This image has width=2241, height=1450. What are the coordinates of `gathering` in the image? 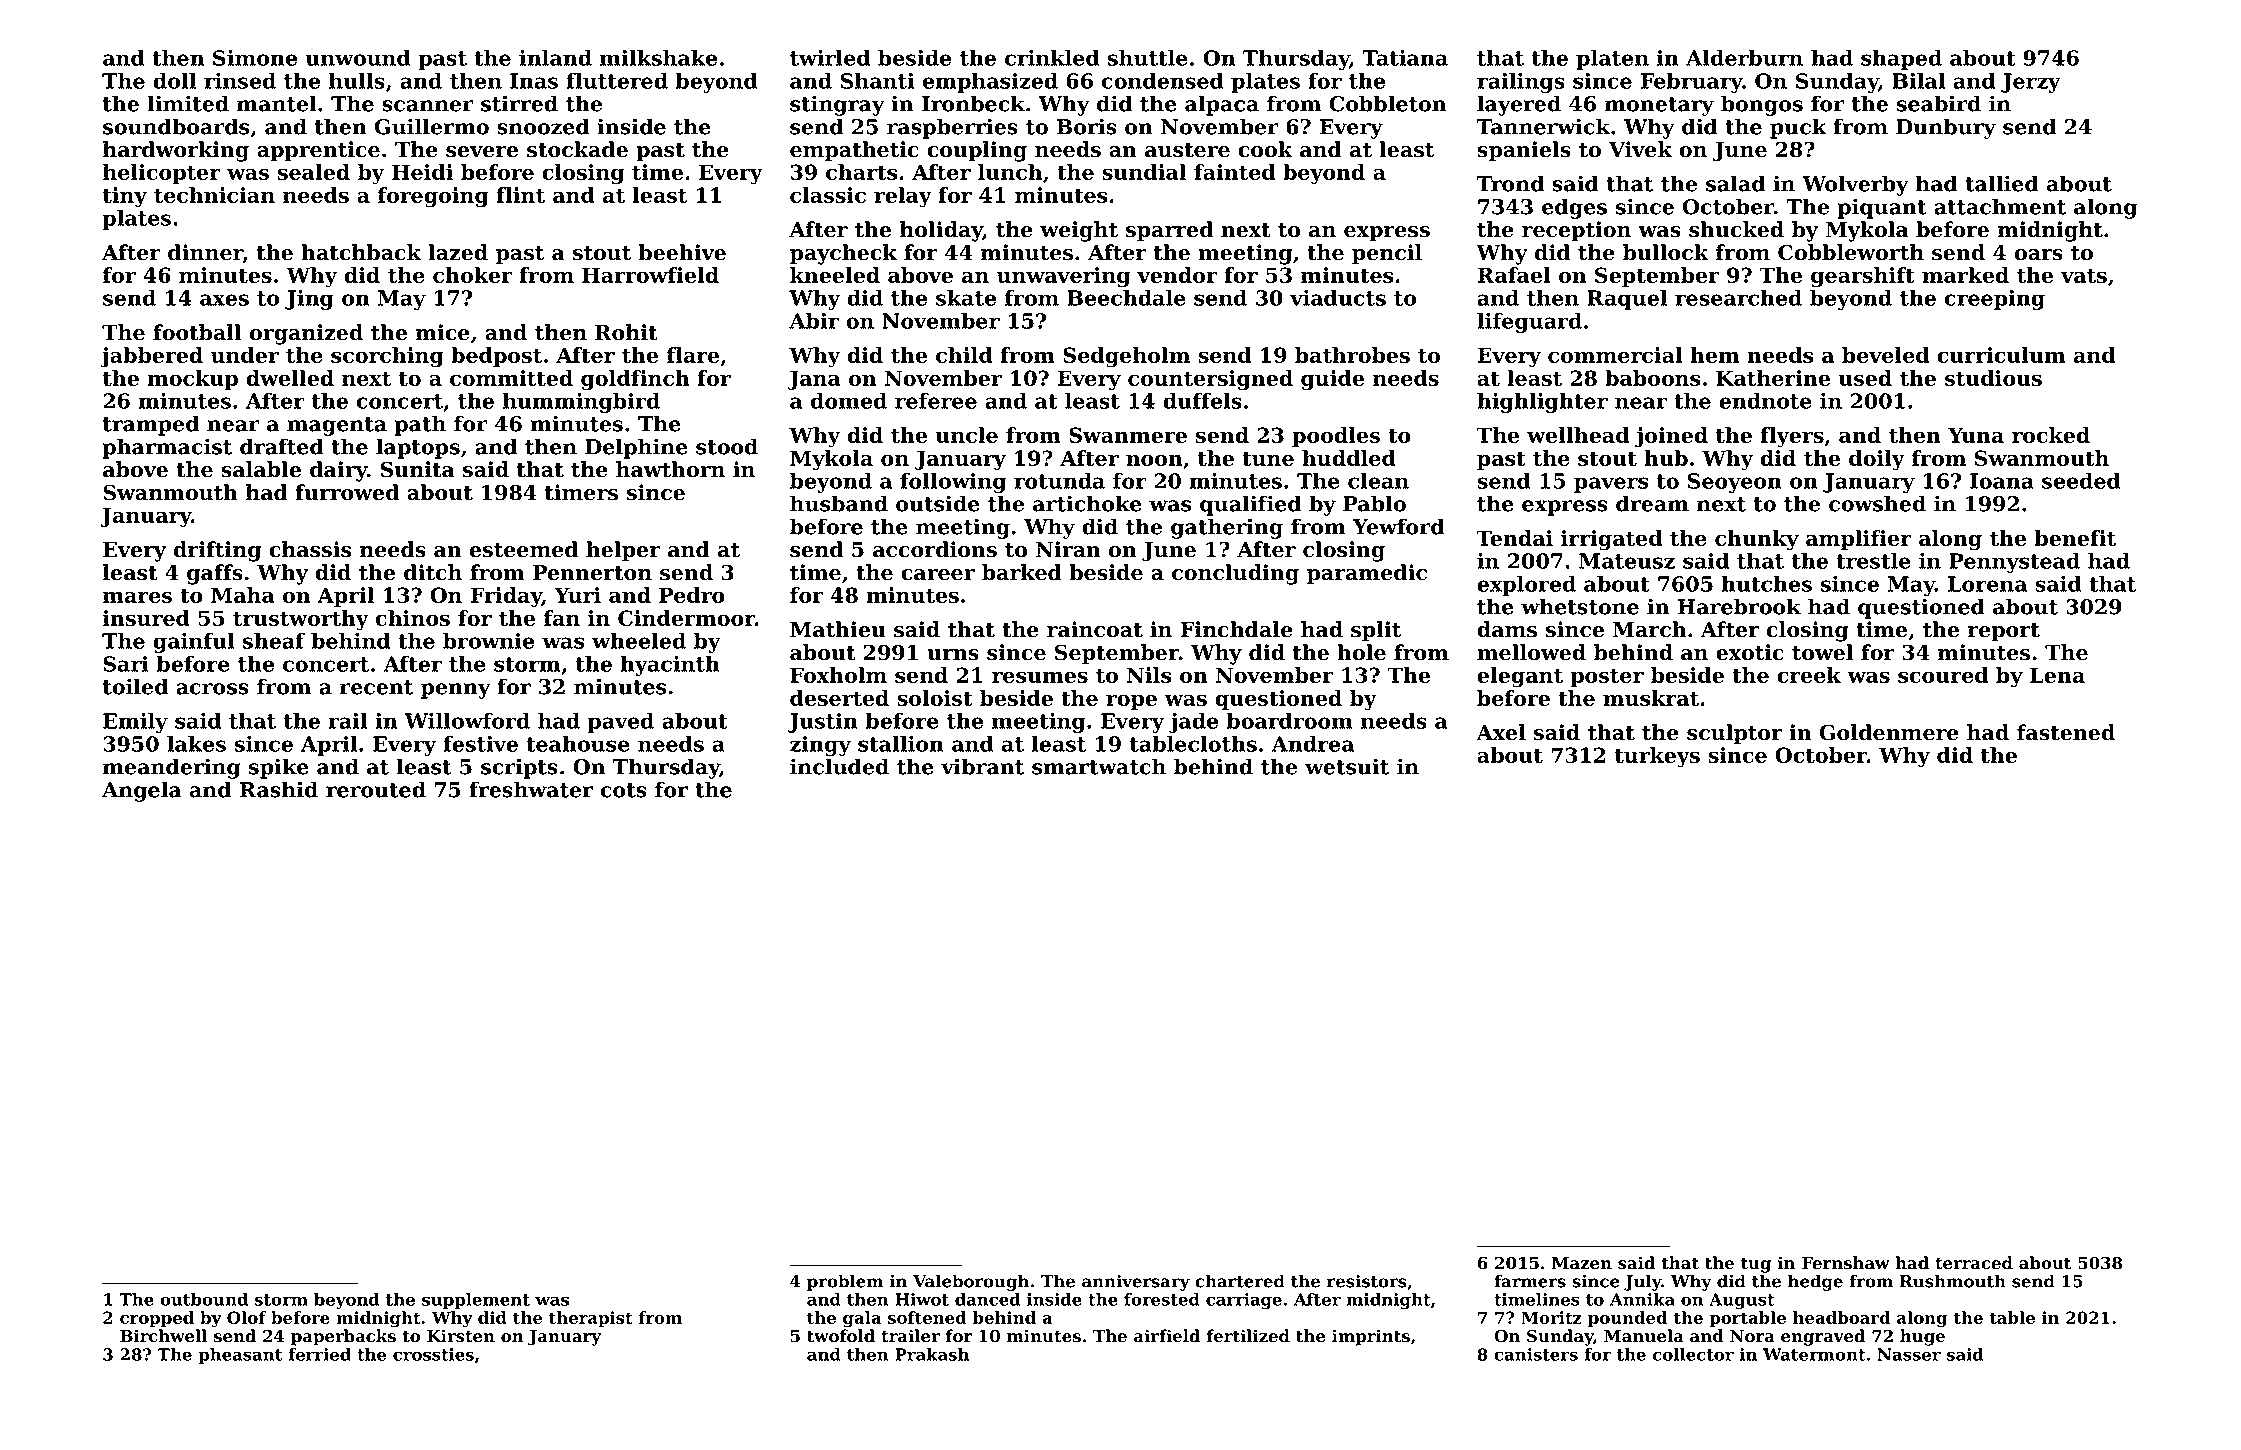 It's located at (1227, 528).
